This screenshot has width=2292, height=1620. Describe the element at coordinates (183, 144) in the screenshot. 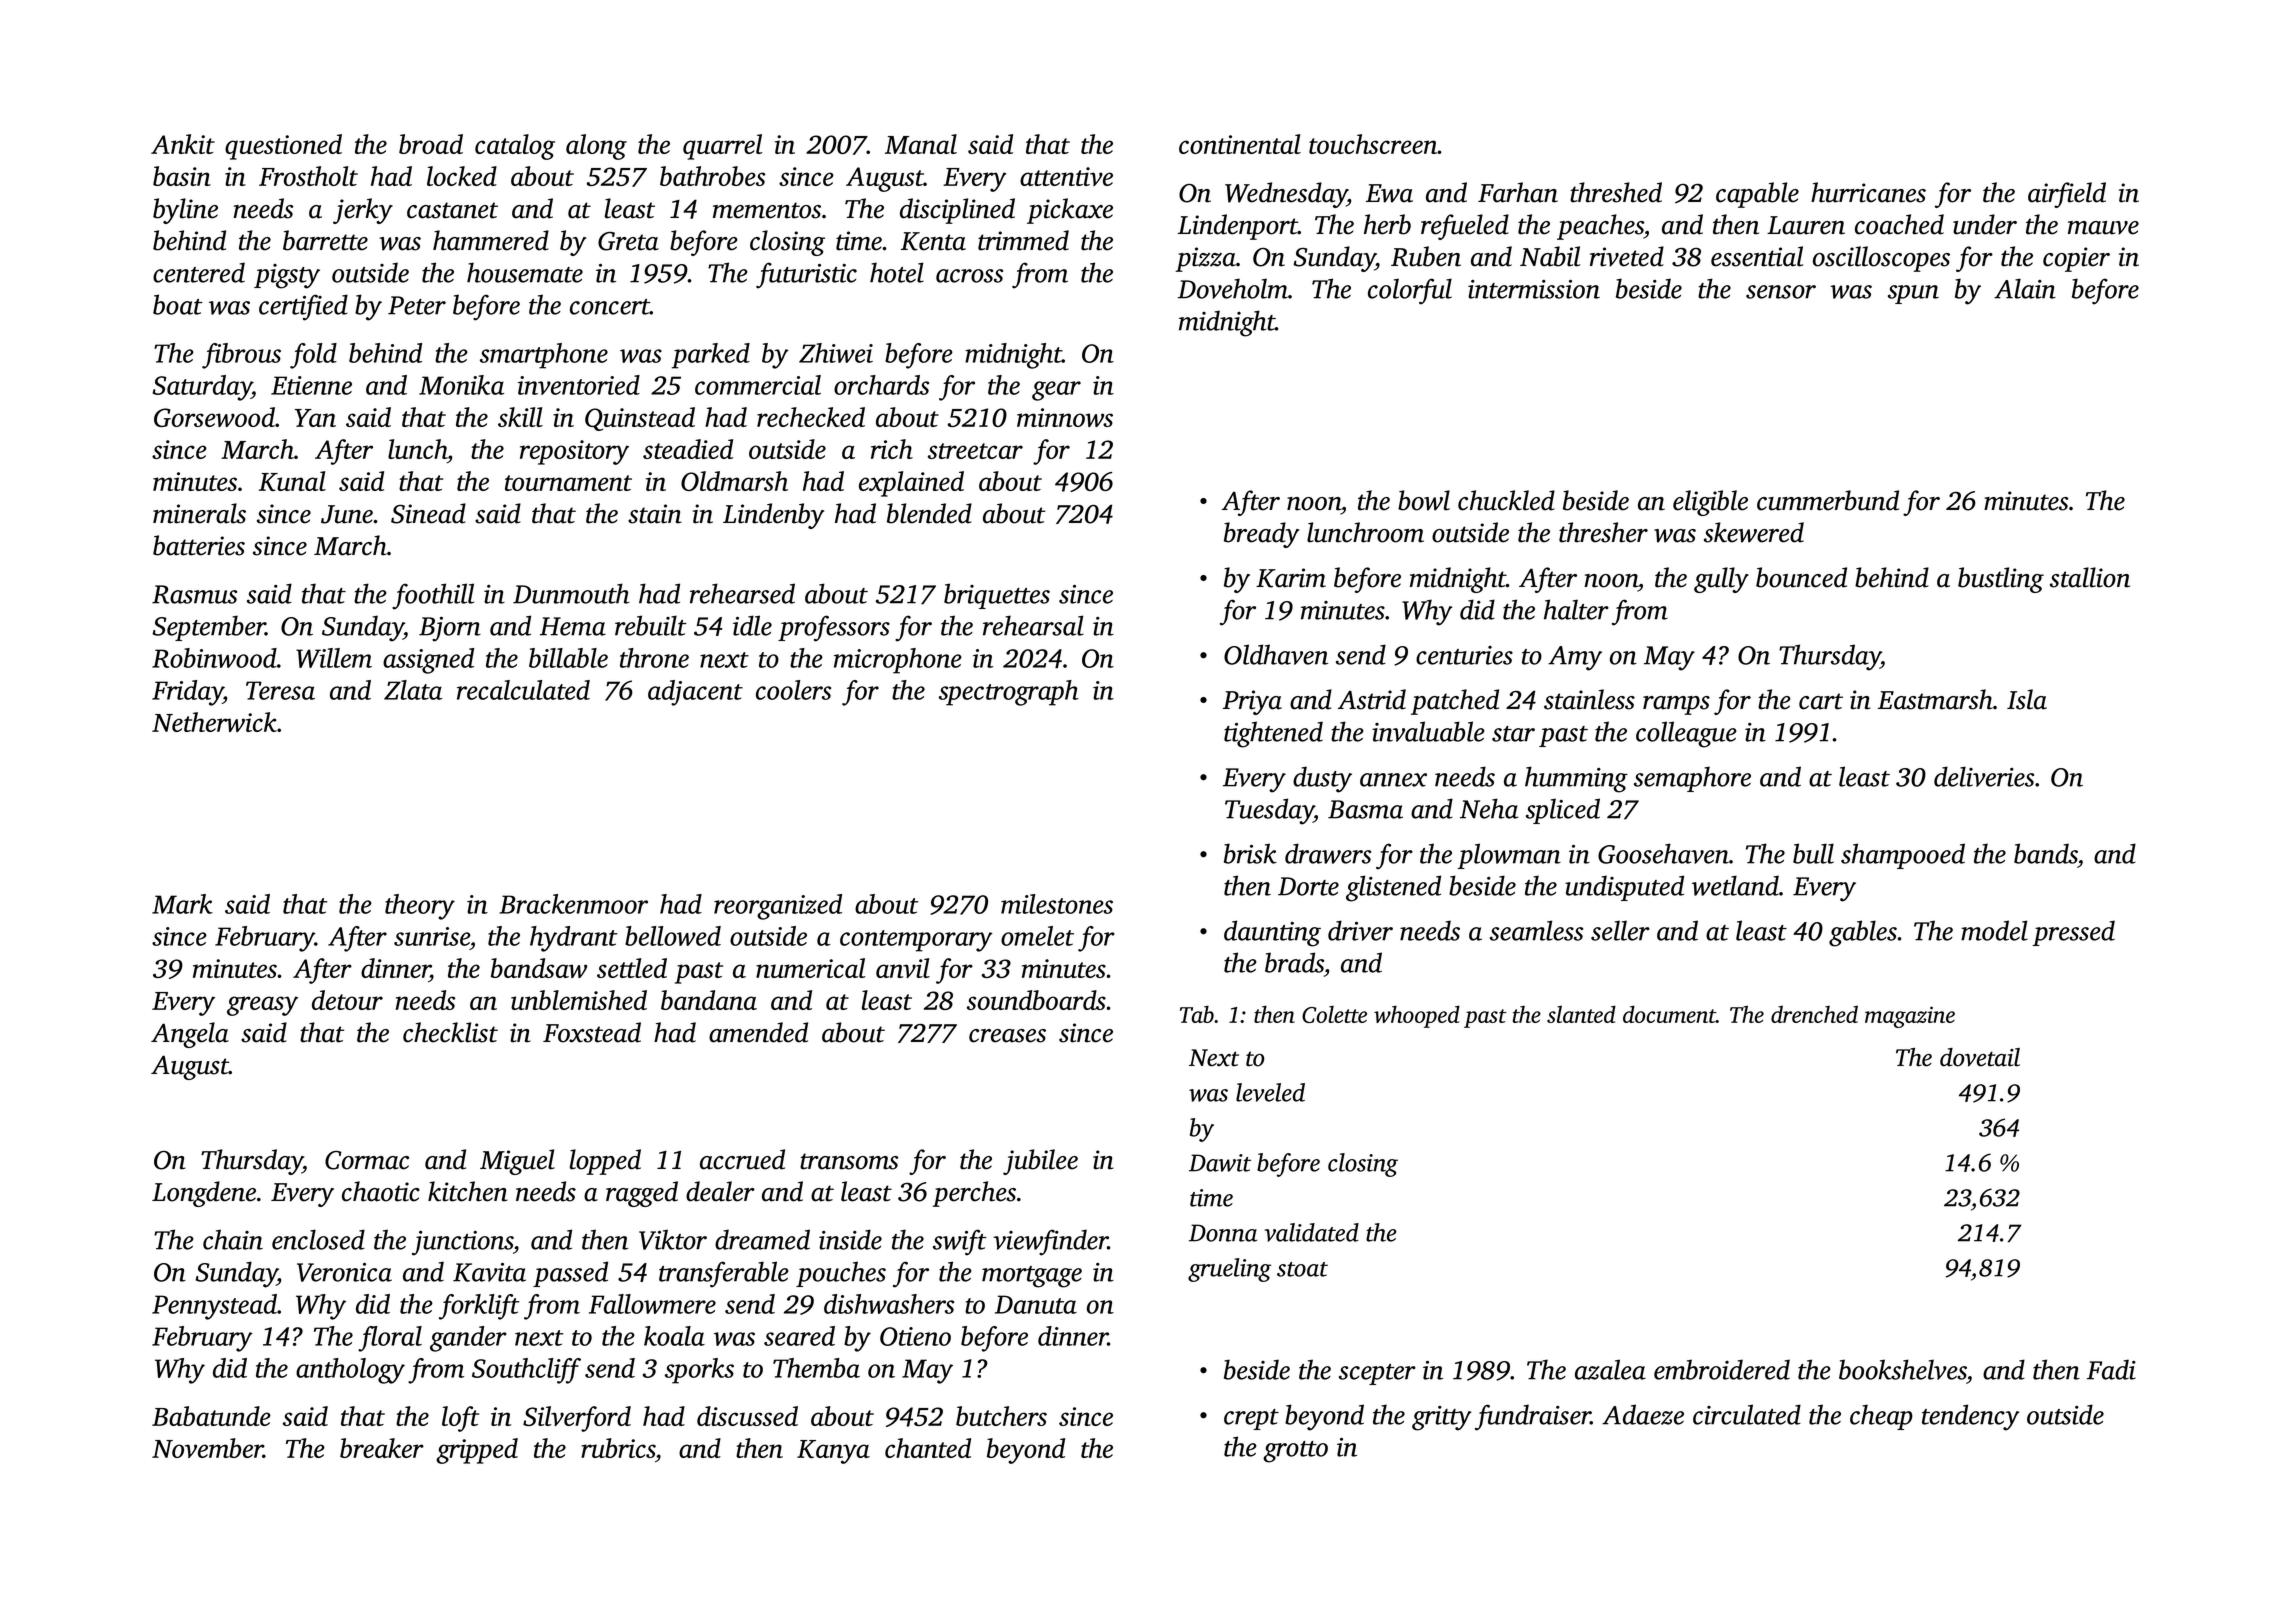

I see `Ankit` at that location.
